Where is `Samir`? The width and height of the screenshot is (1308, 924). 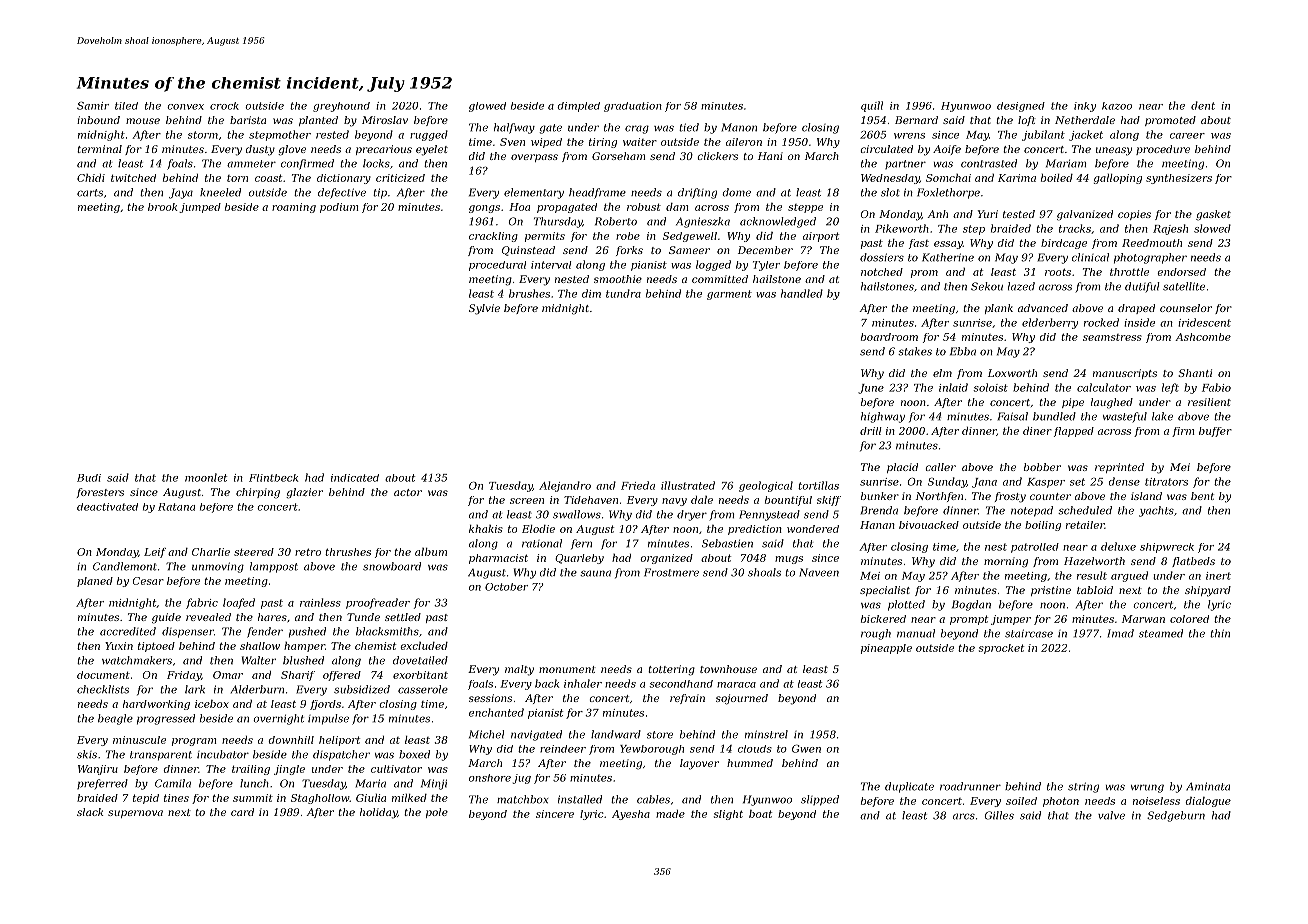 Samir is located at coordinates (93, 106).
